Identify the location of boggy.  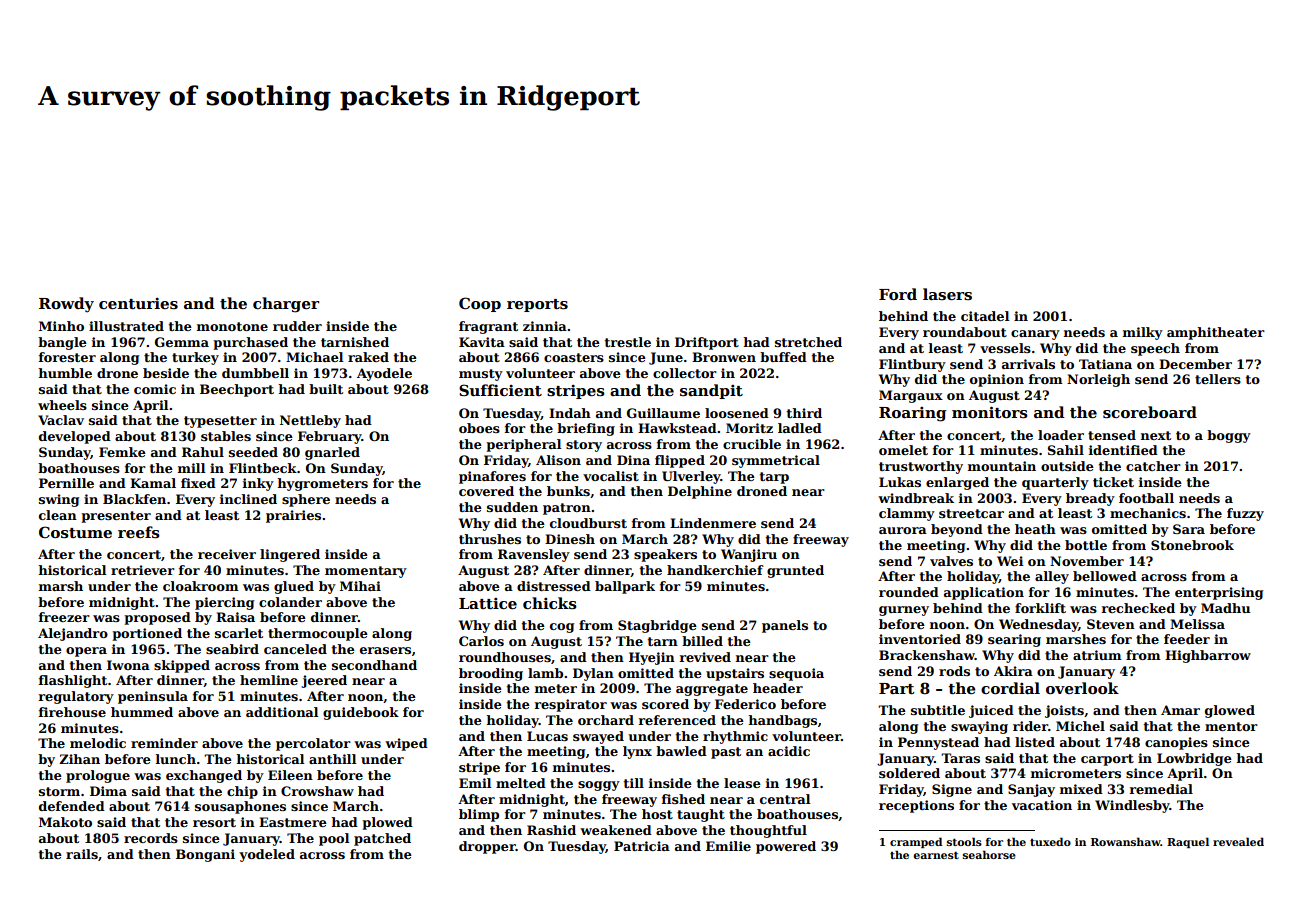
(1229, 436).
